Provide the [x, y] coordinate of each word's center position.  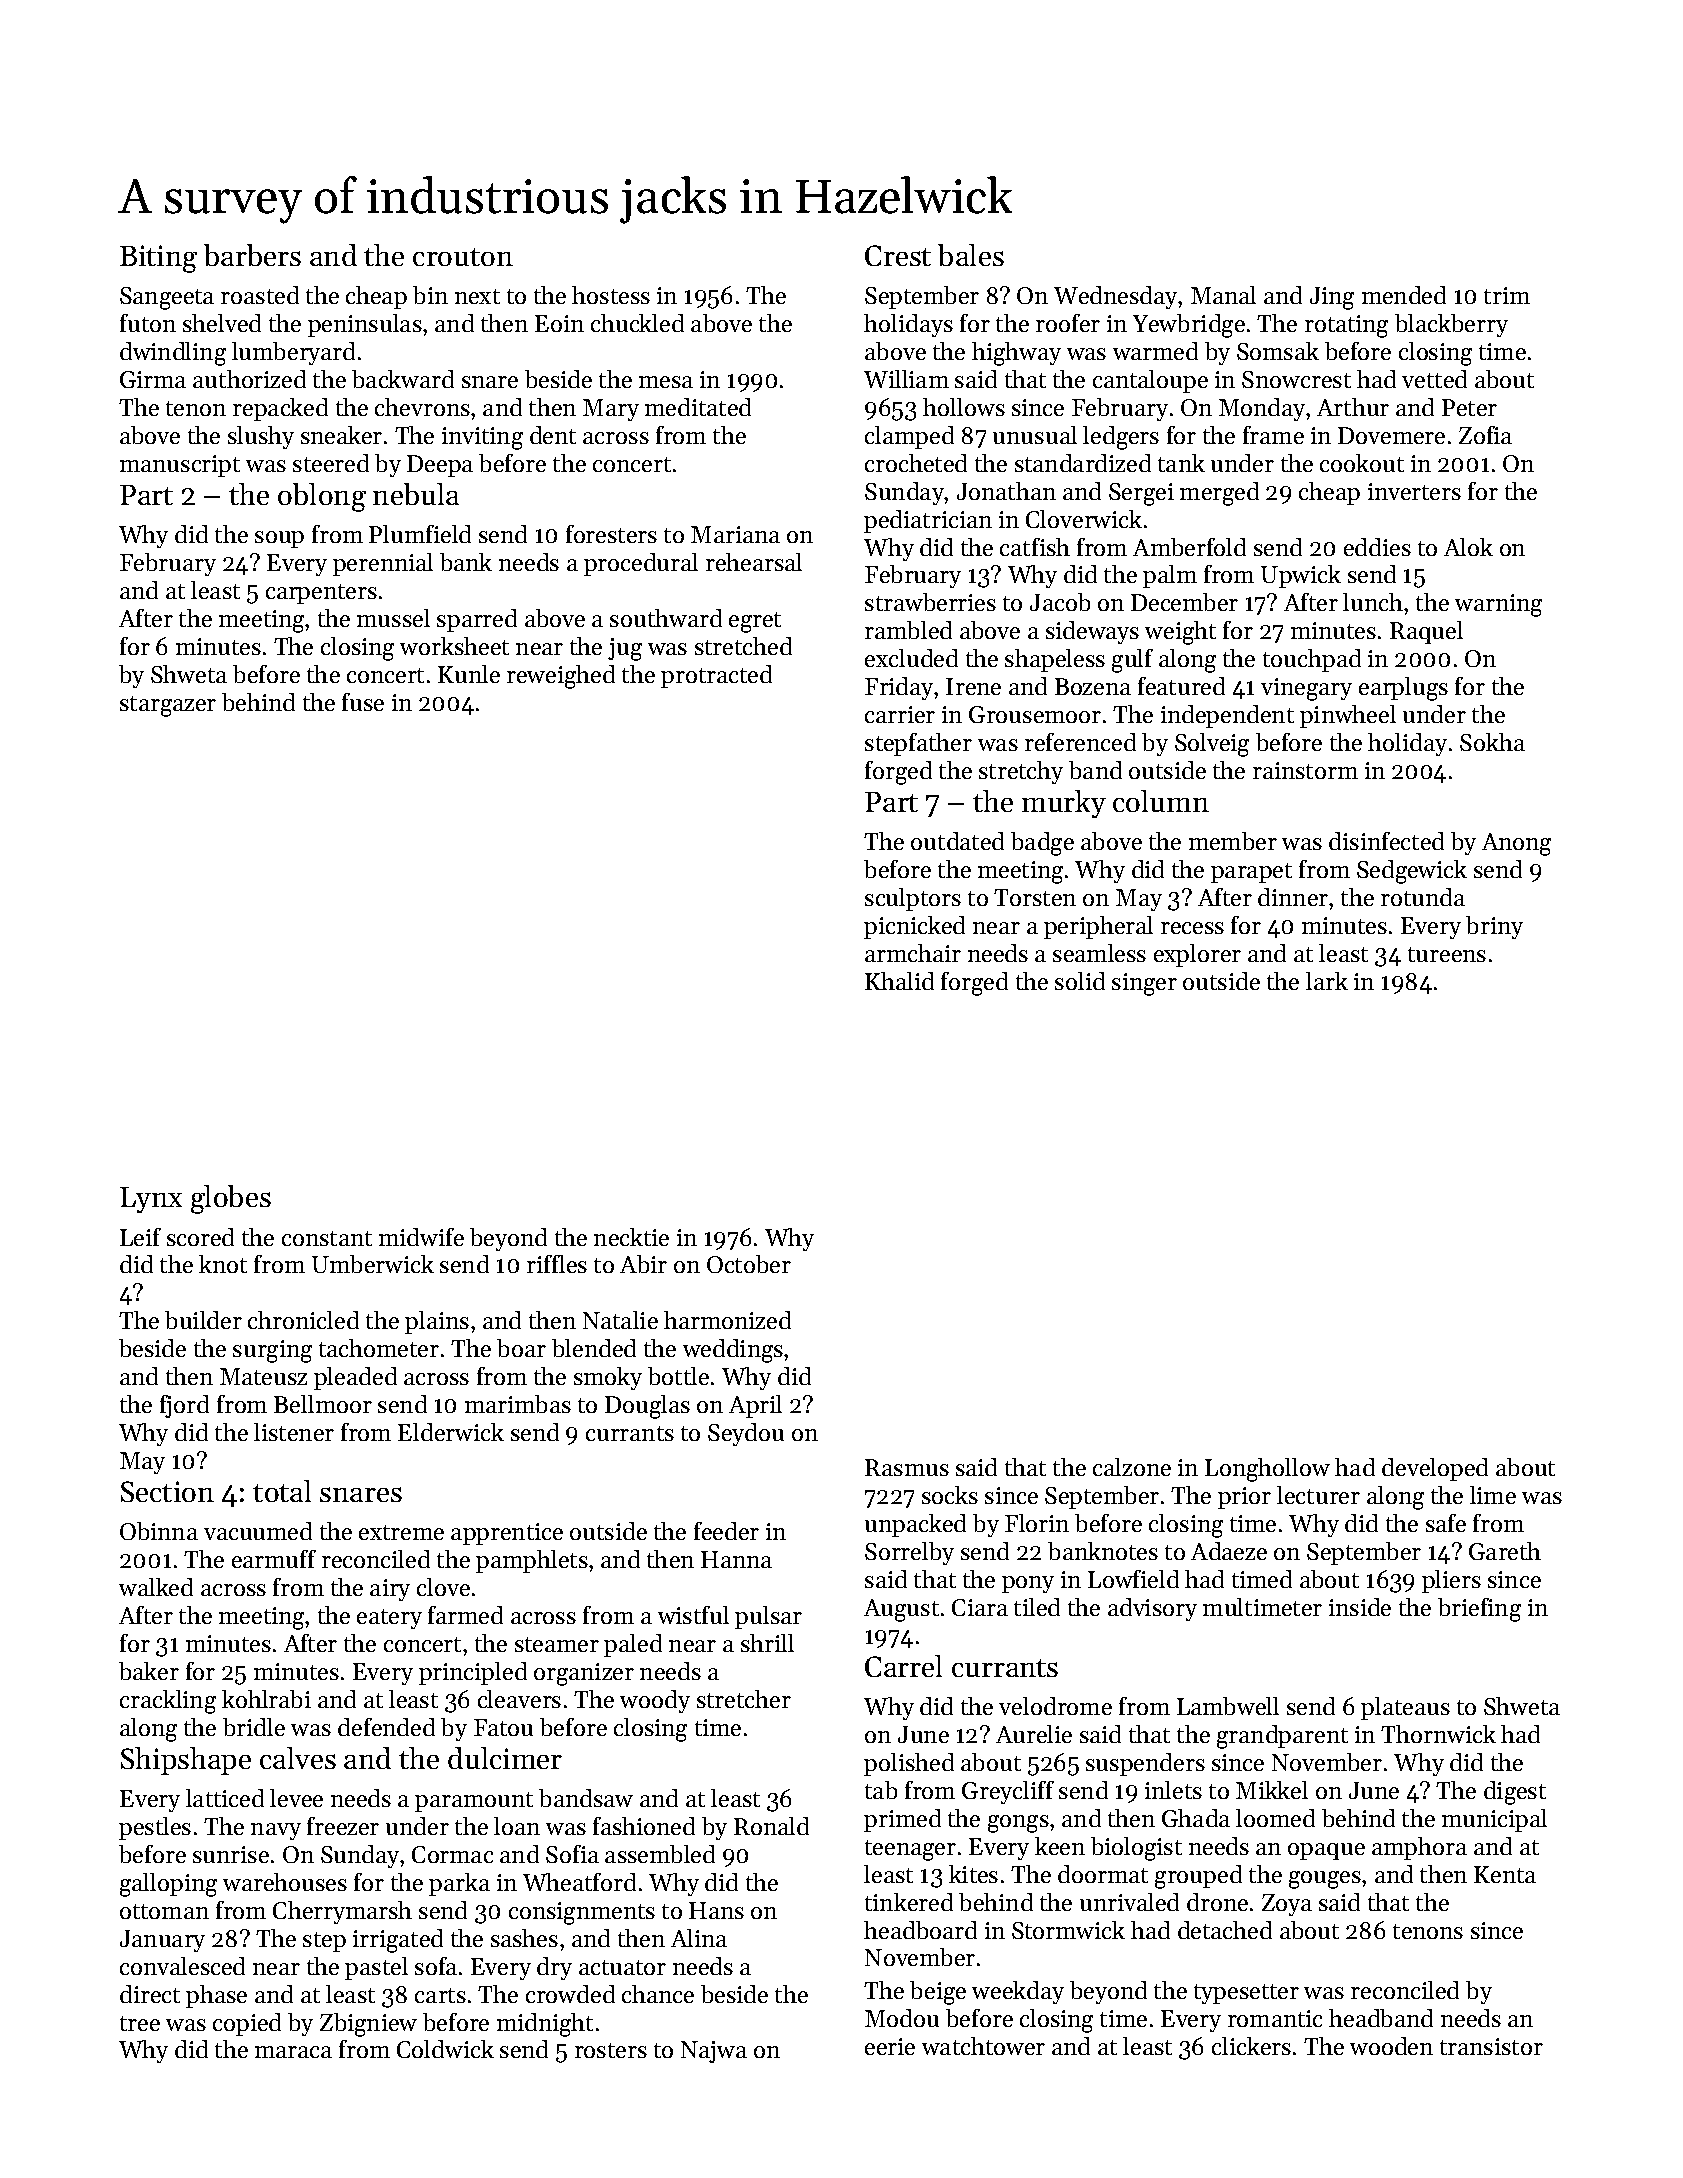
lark [1327, 981]
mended [1404, 295]
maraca [293, 2052]
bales [971, 255]
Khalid [899, 981]
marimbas [518, 1404]
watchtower [983, 2046]
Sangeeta [167, 298]
